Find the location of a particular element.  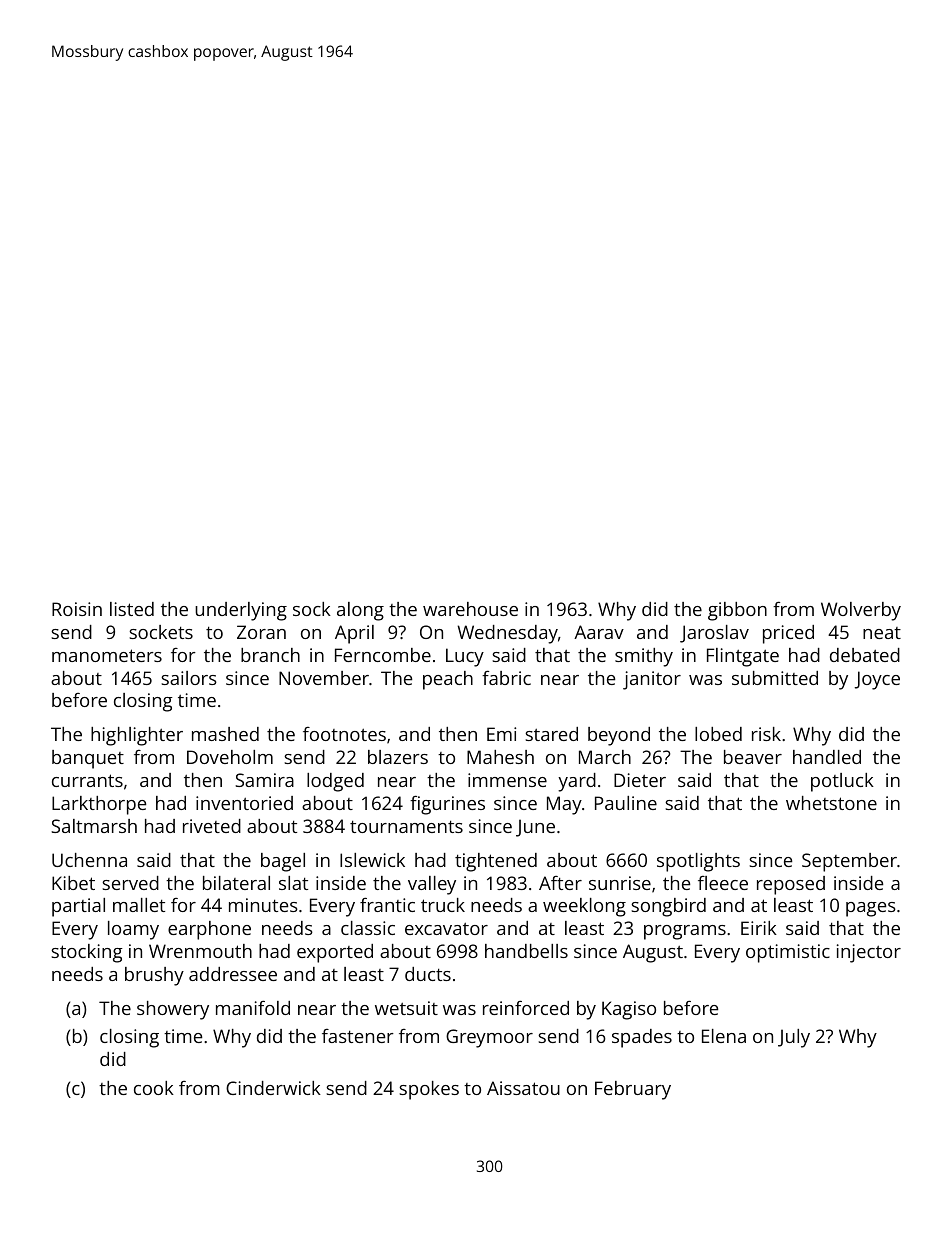

risk is located at coordinates (766, 734).
